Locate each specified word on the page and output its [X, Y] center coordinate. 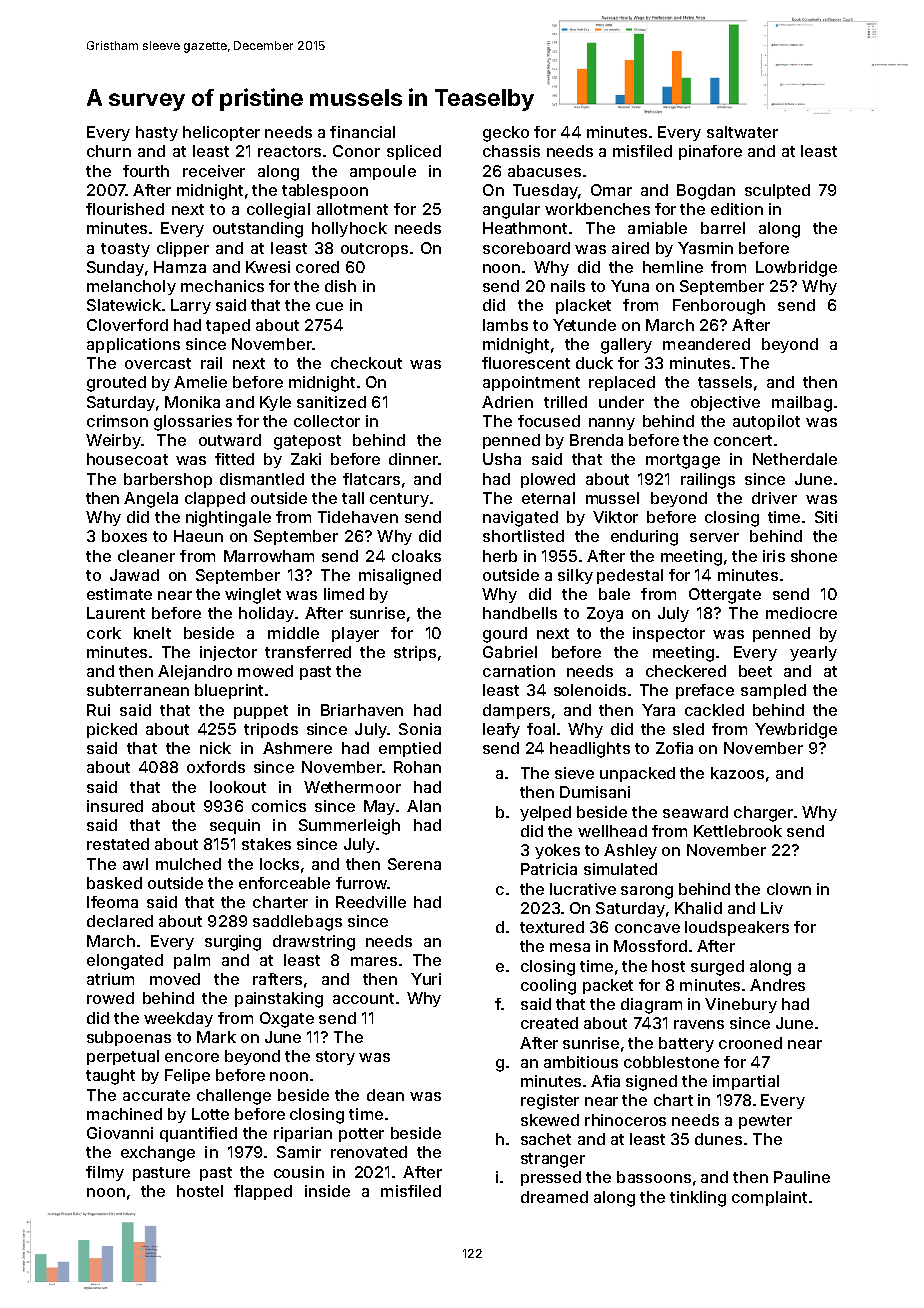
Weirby [113, 441]
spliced [414, 152]
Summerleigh [349, 827]
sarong [647, 892]
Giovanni [120, 1133]
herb [500, 556]
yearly [813, 653]
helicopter [221, 133]
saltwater [742, 132]
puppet [261, 712]
